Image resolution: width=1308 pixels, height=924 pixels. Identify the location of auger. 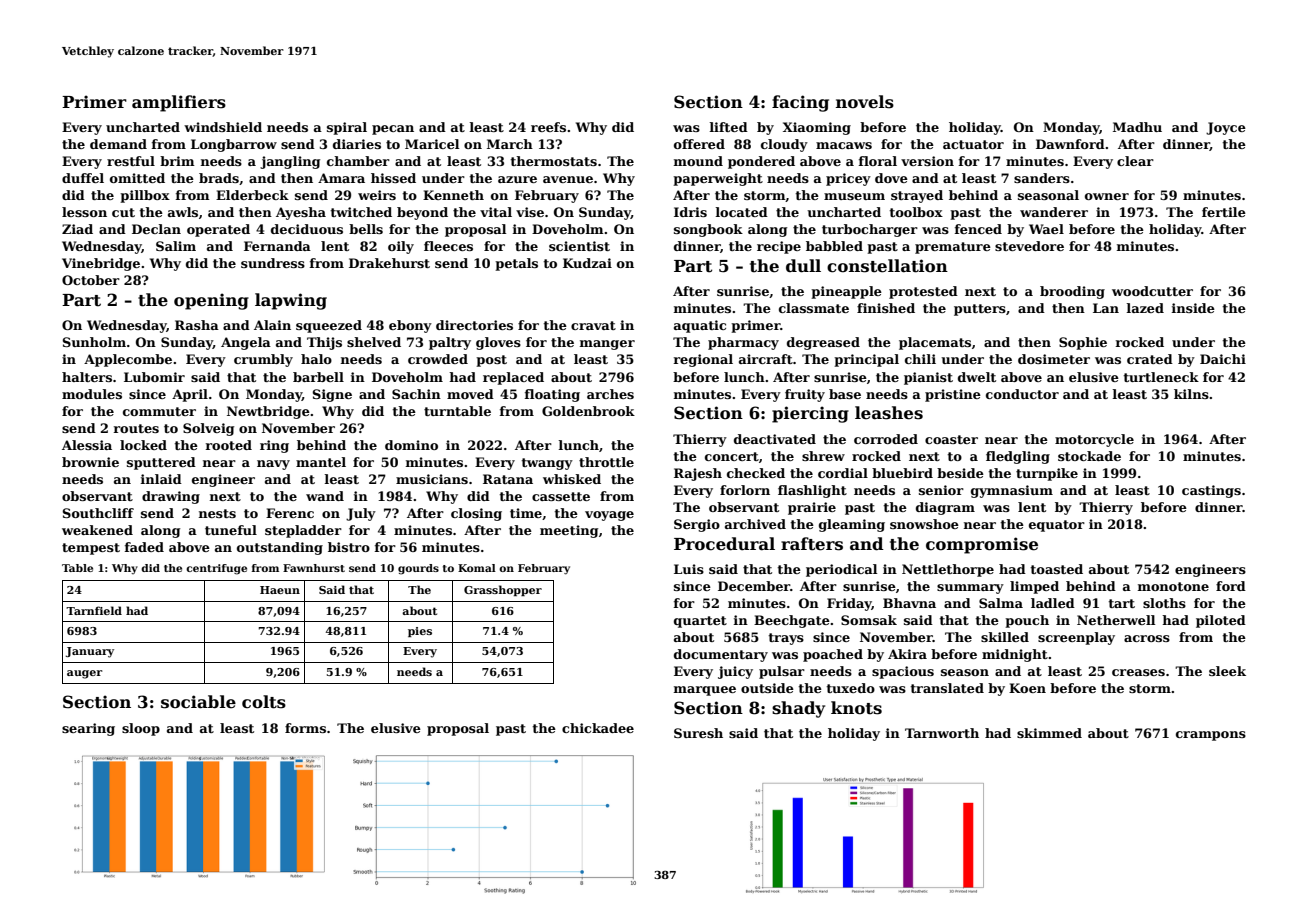
(84, 674).
